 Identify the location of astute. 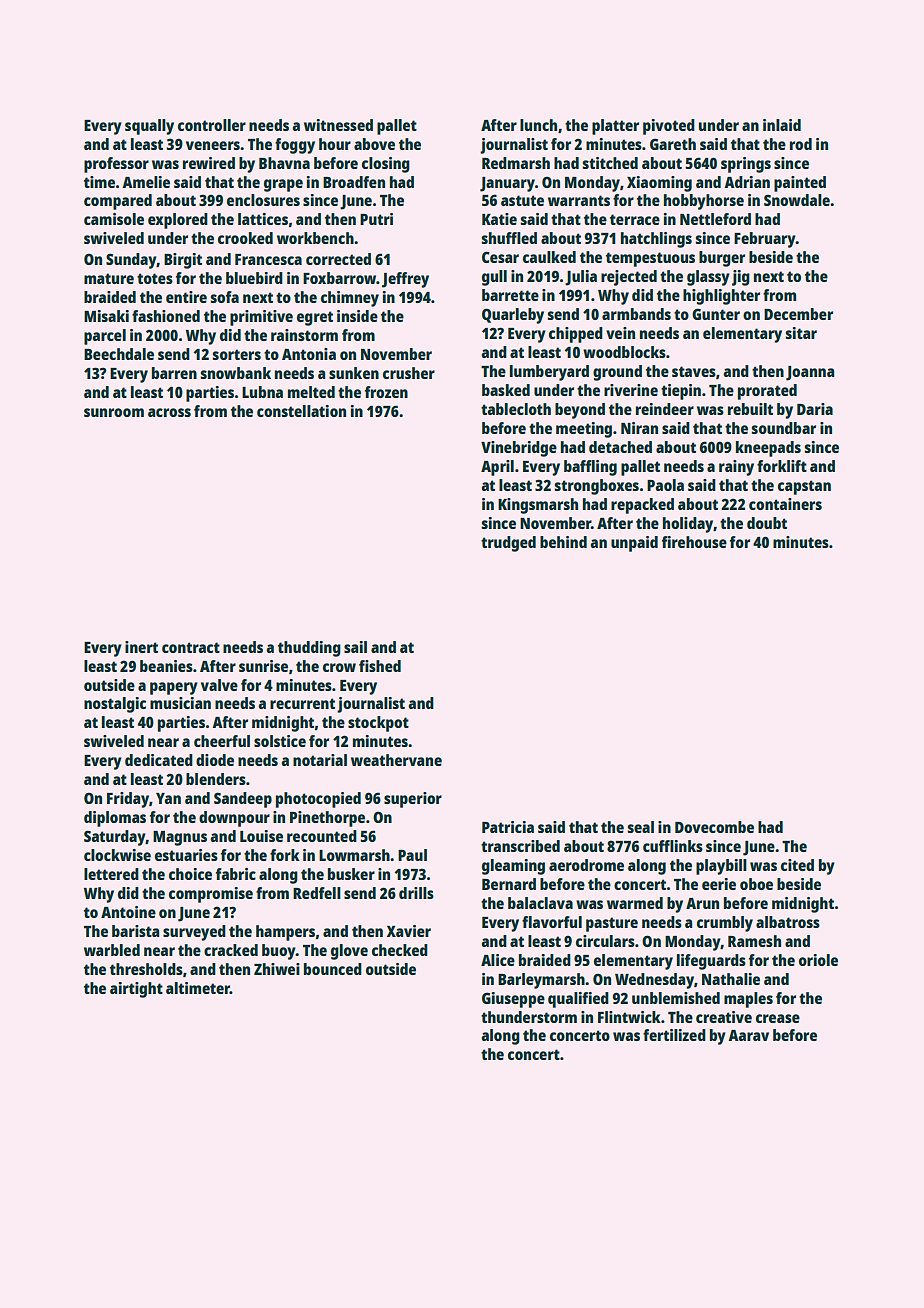
(522, 200).
